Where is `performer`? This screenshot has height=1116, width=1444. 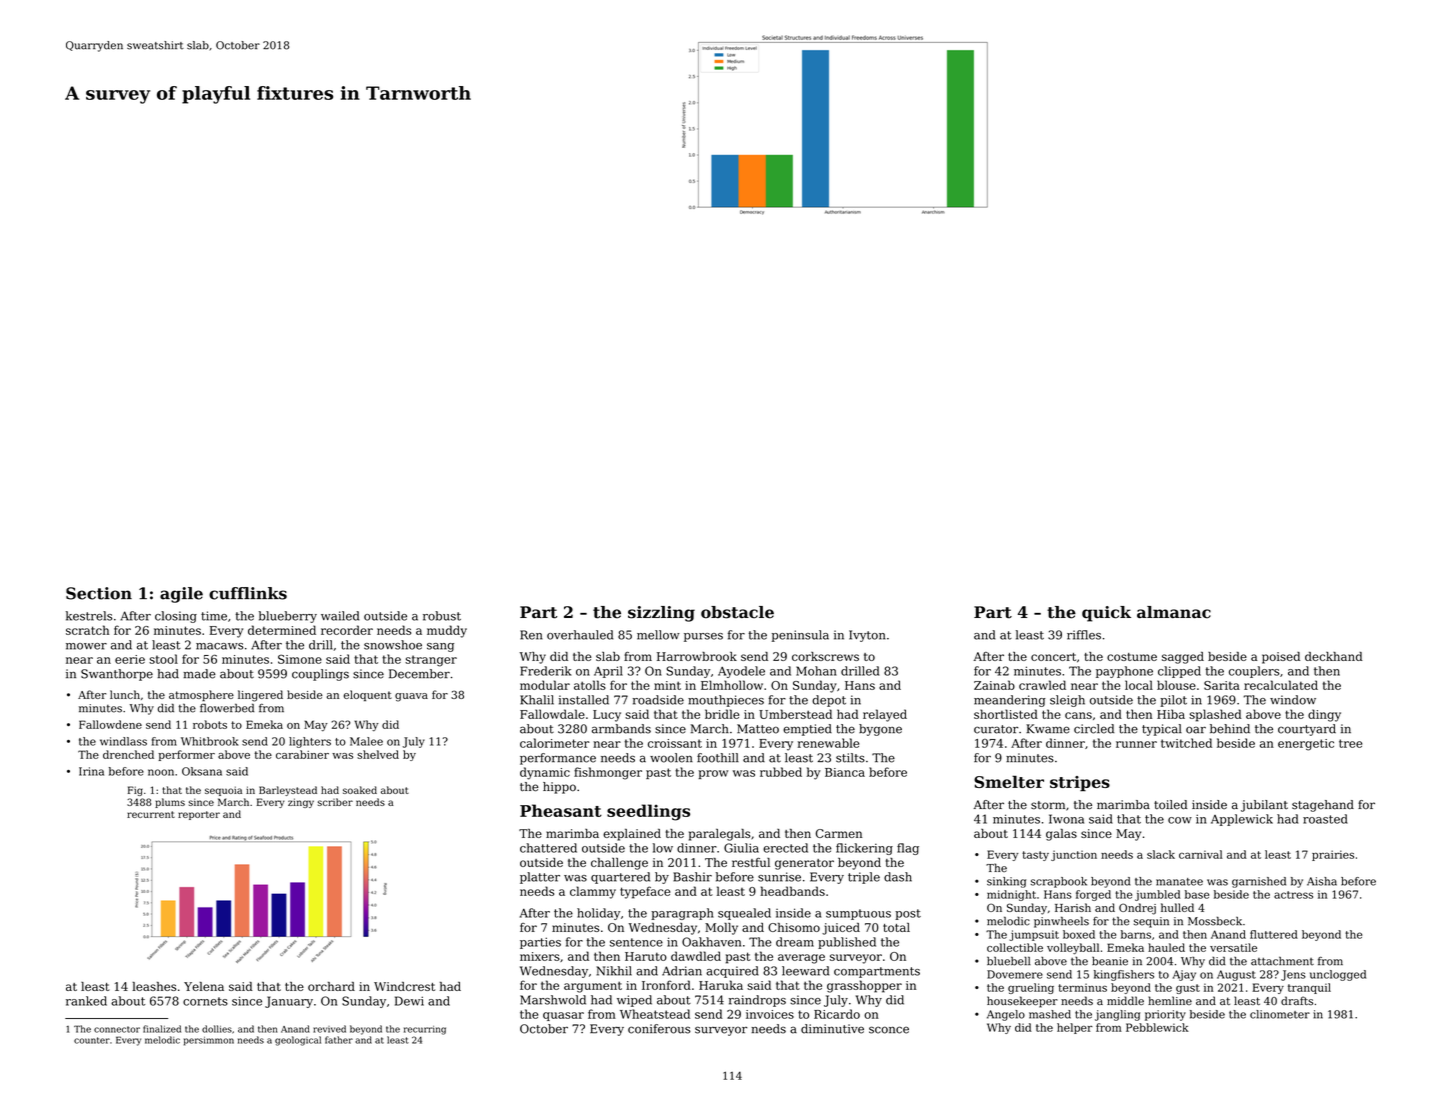
performer is located at coordinates (186, 755).
